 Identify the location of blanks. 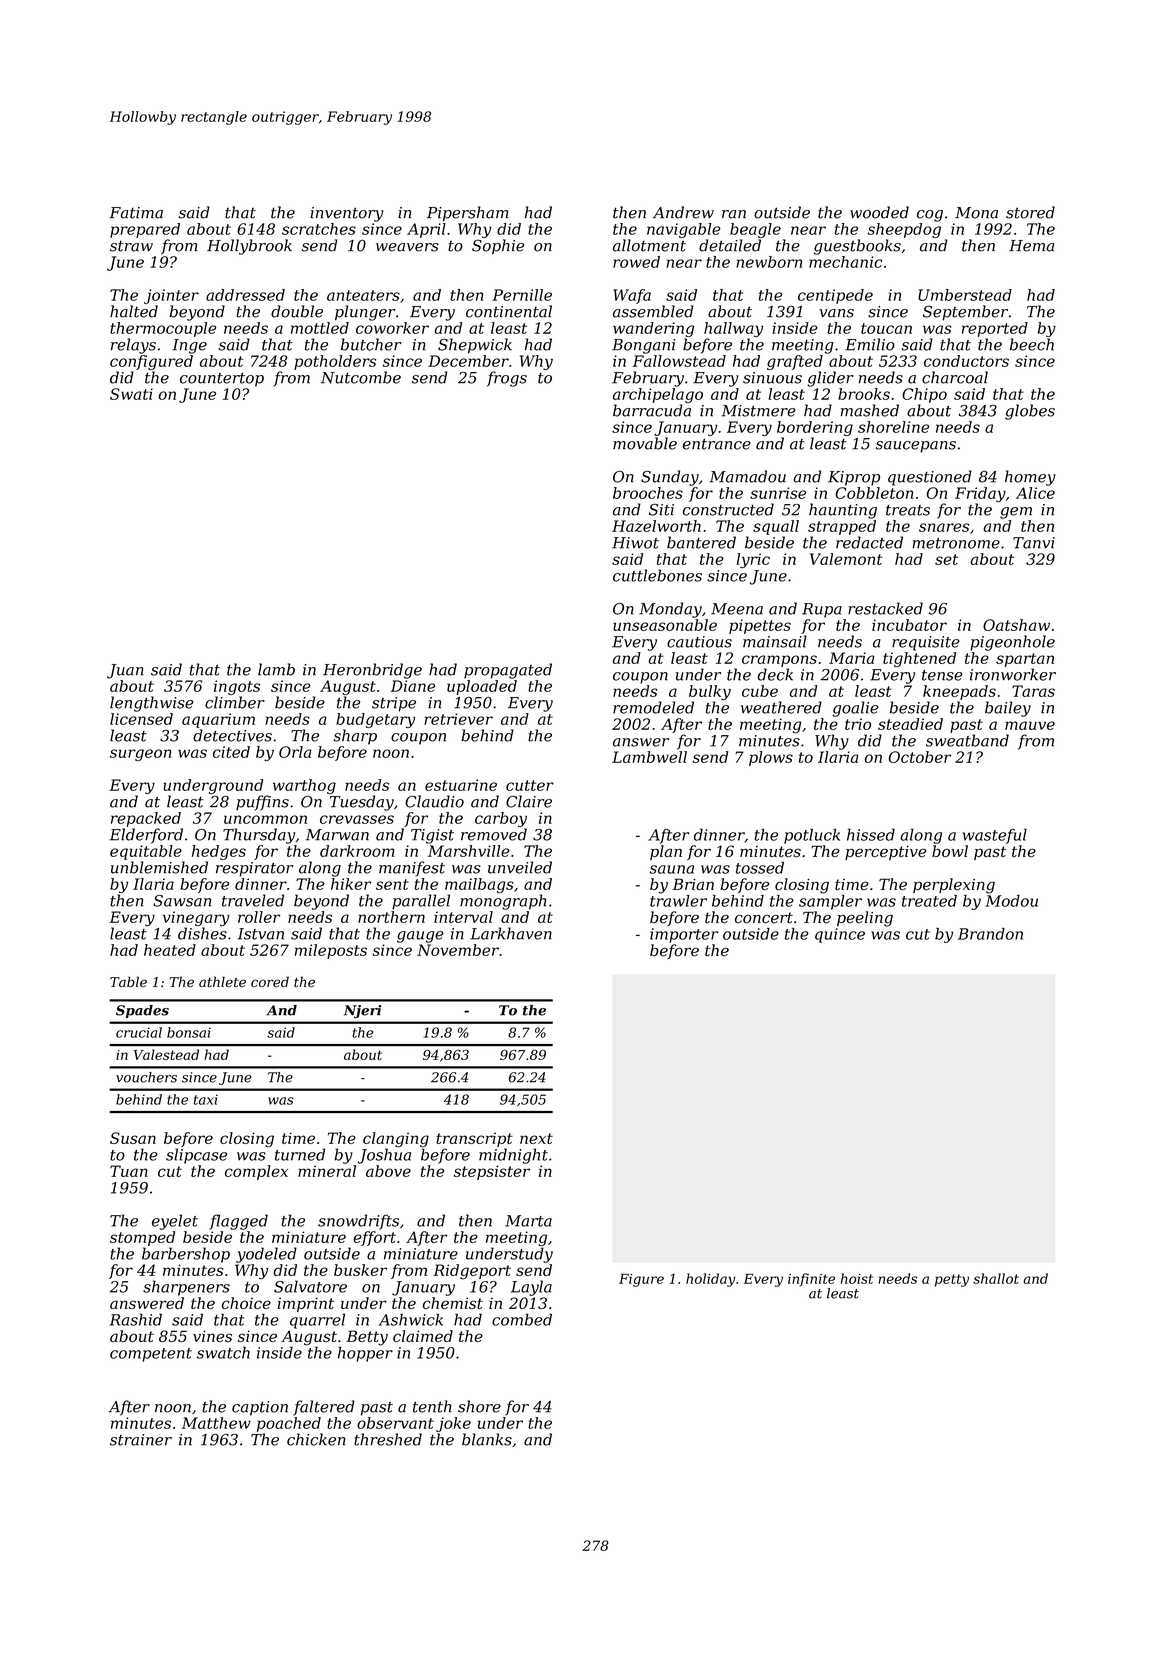
(487, 1439).
